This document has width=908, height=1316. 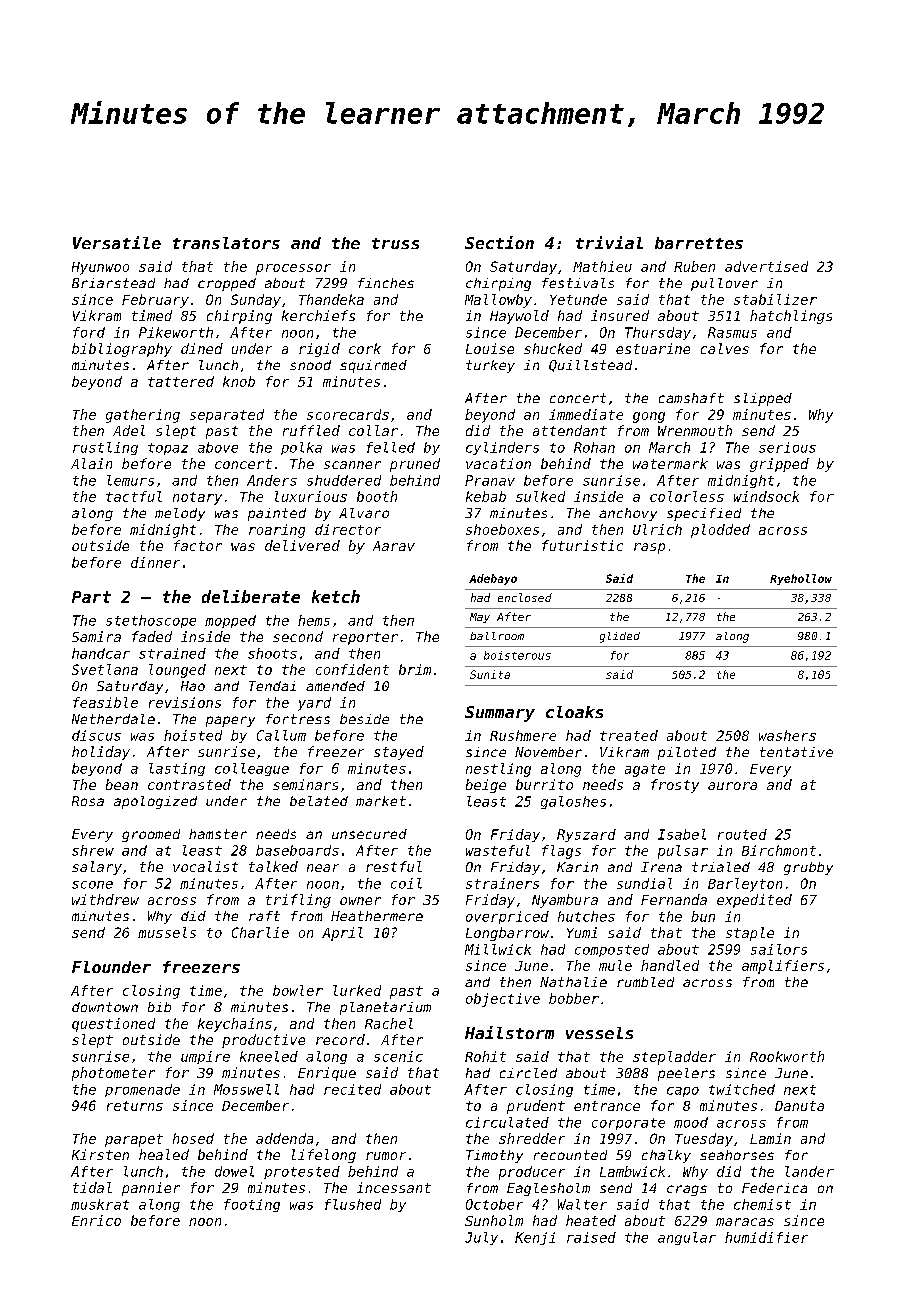 I want to click on Rachel, so click(x=389, y=1023).
